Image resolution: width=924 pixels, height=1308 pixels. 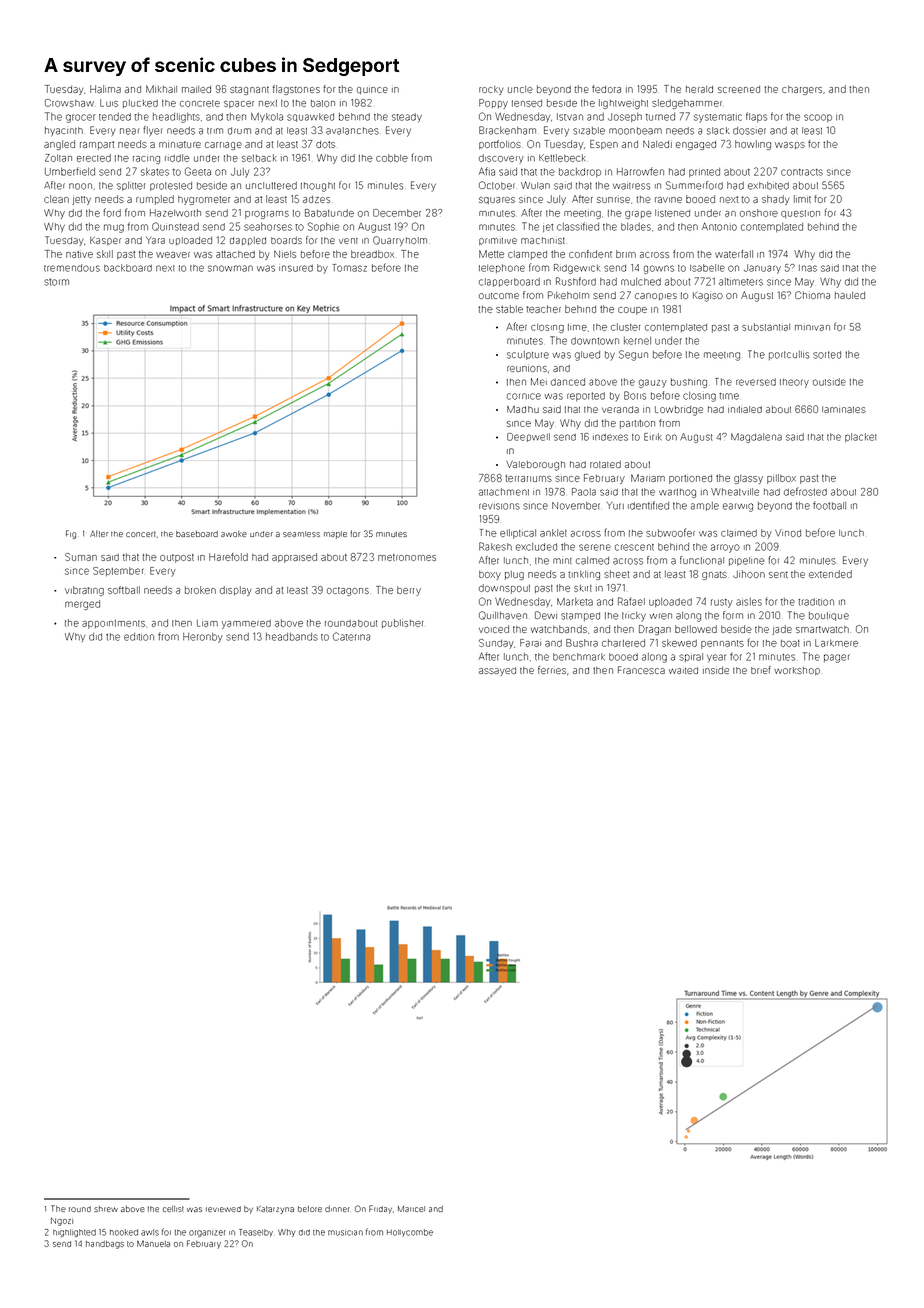 What do you see at coordinates (546, 615) in the screenshot?
I see `Dewi` at bounding box center [546, 615].
